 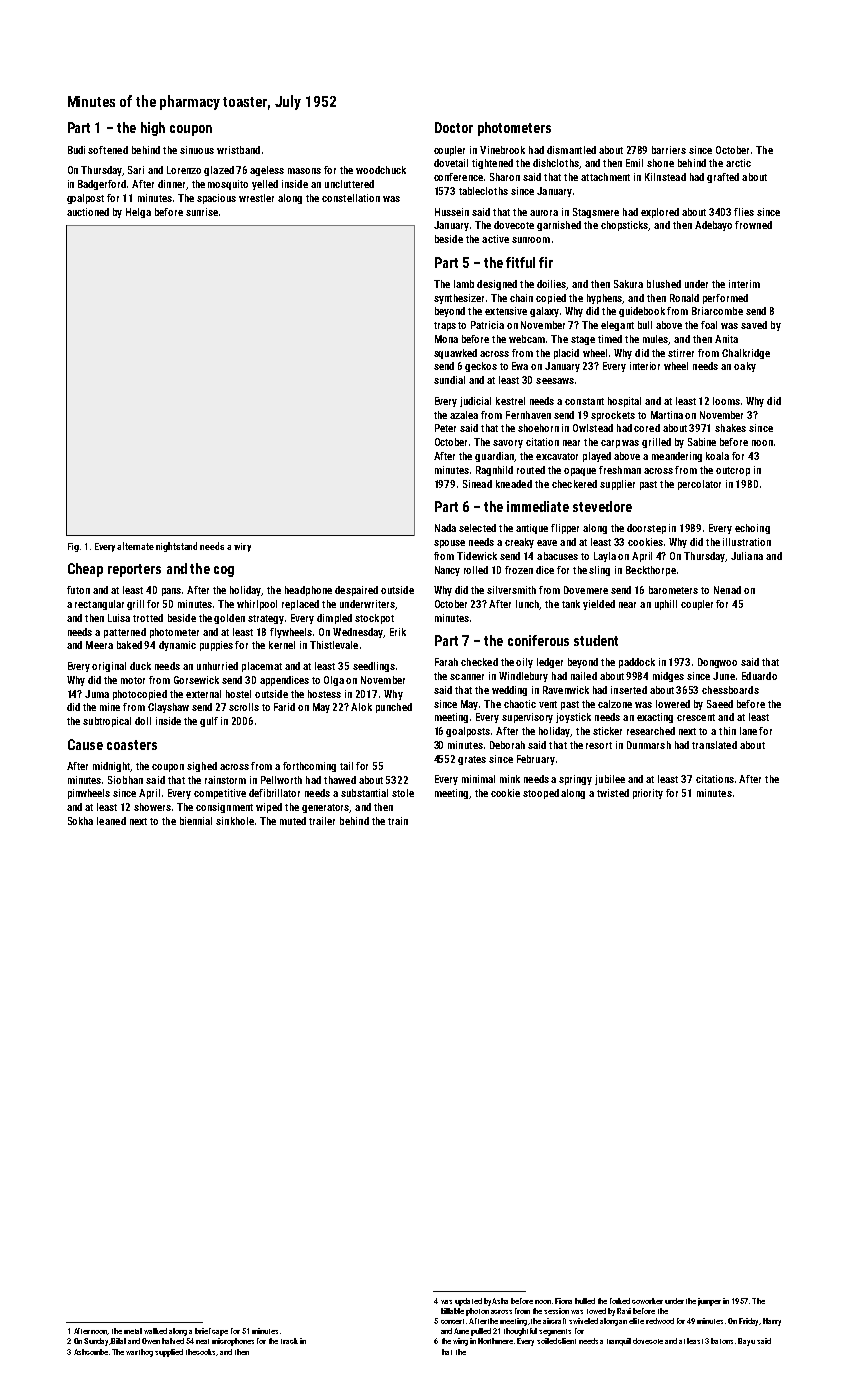 I want to click on performed, so click(x=725, y=299).
